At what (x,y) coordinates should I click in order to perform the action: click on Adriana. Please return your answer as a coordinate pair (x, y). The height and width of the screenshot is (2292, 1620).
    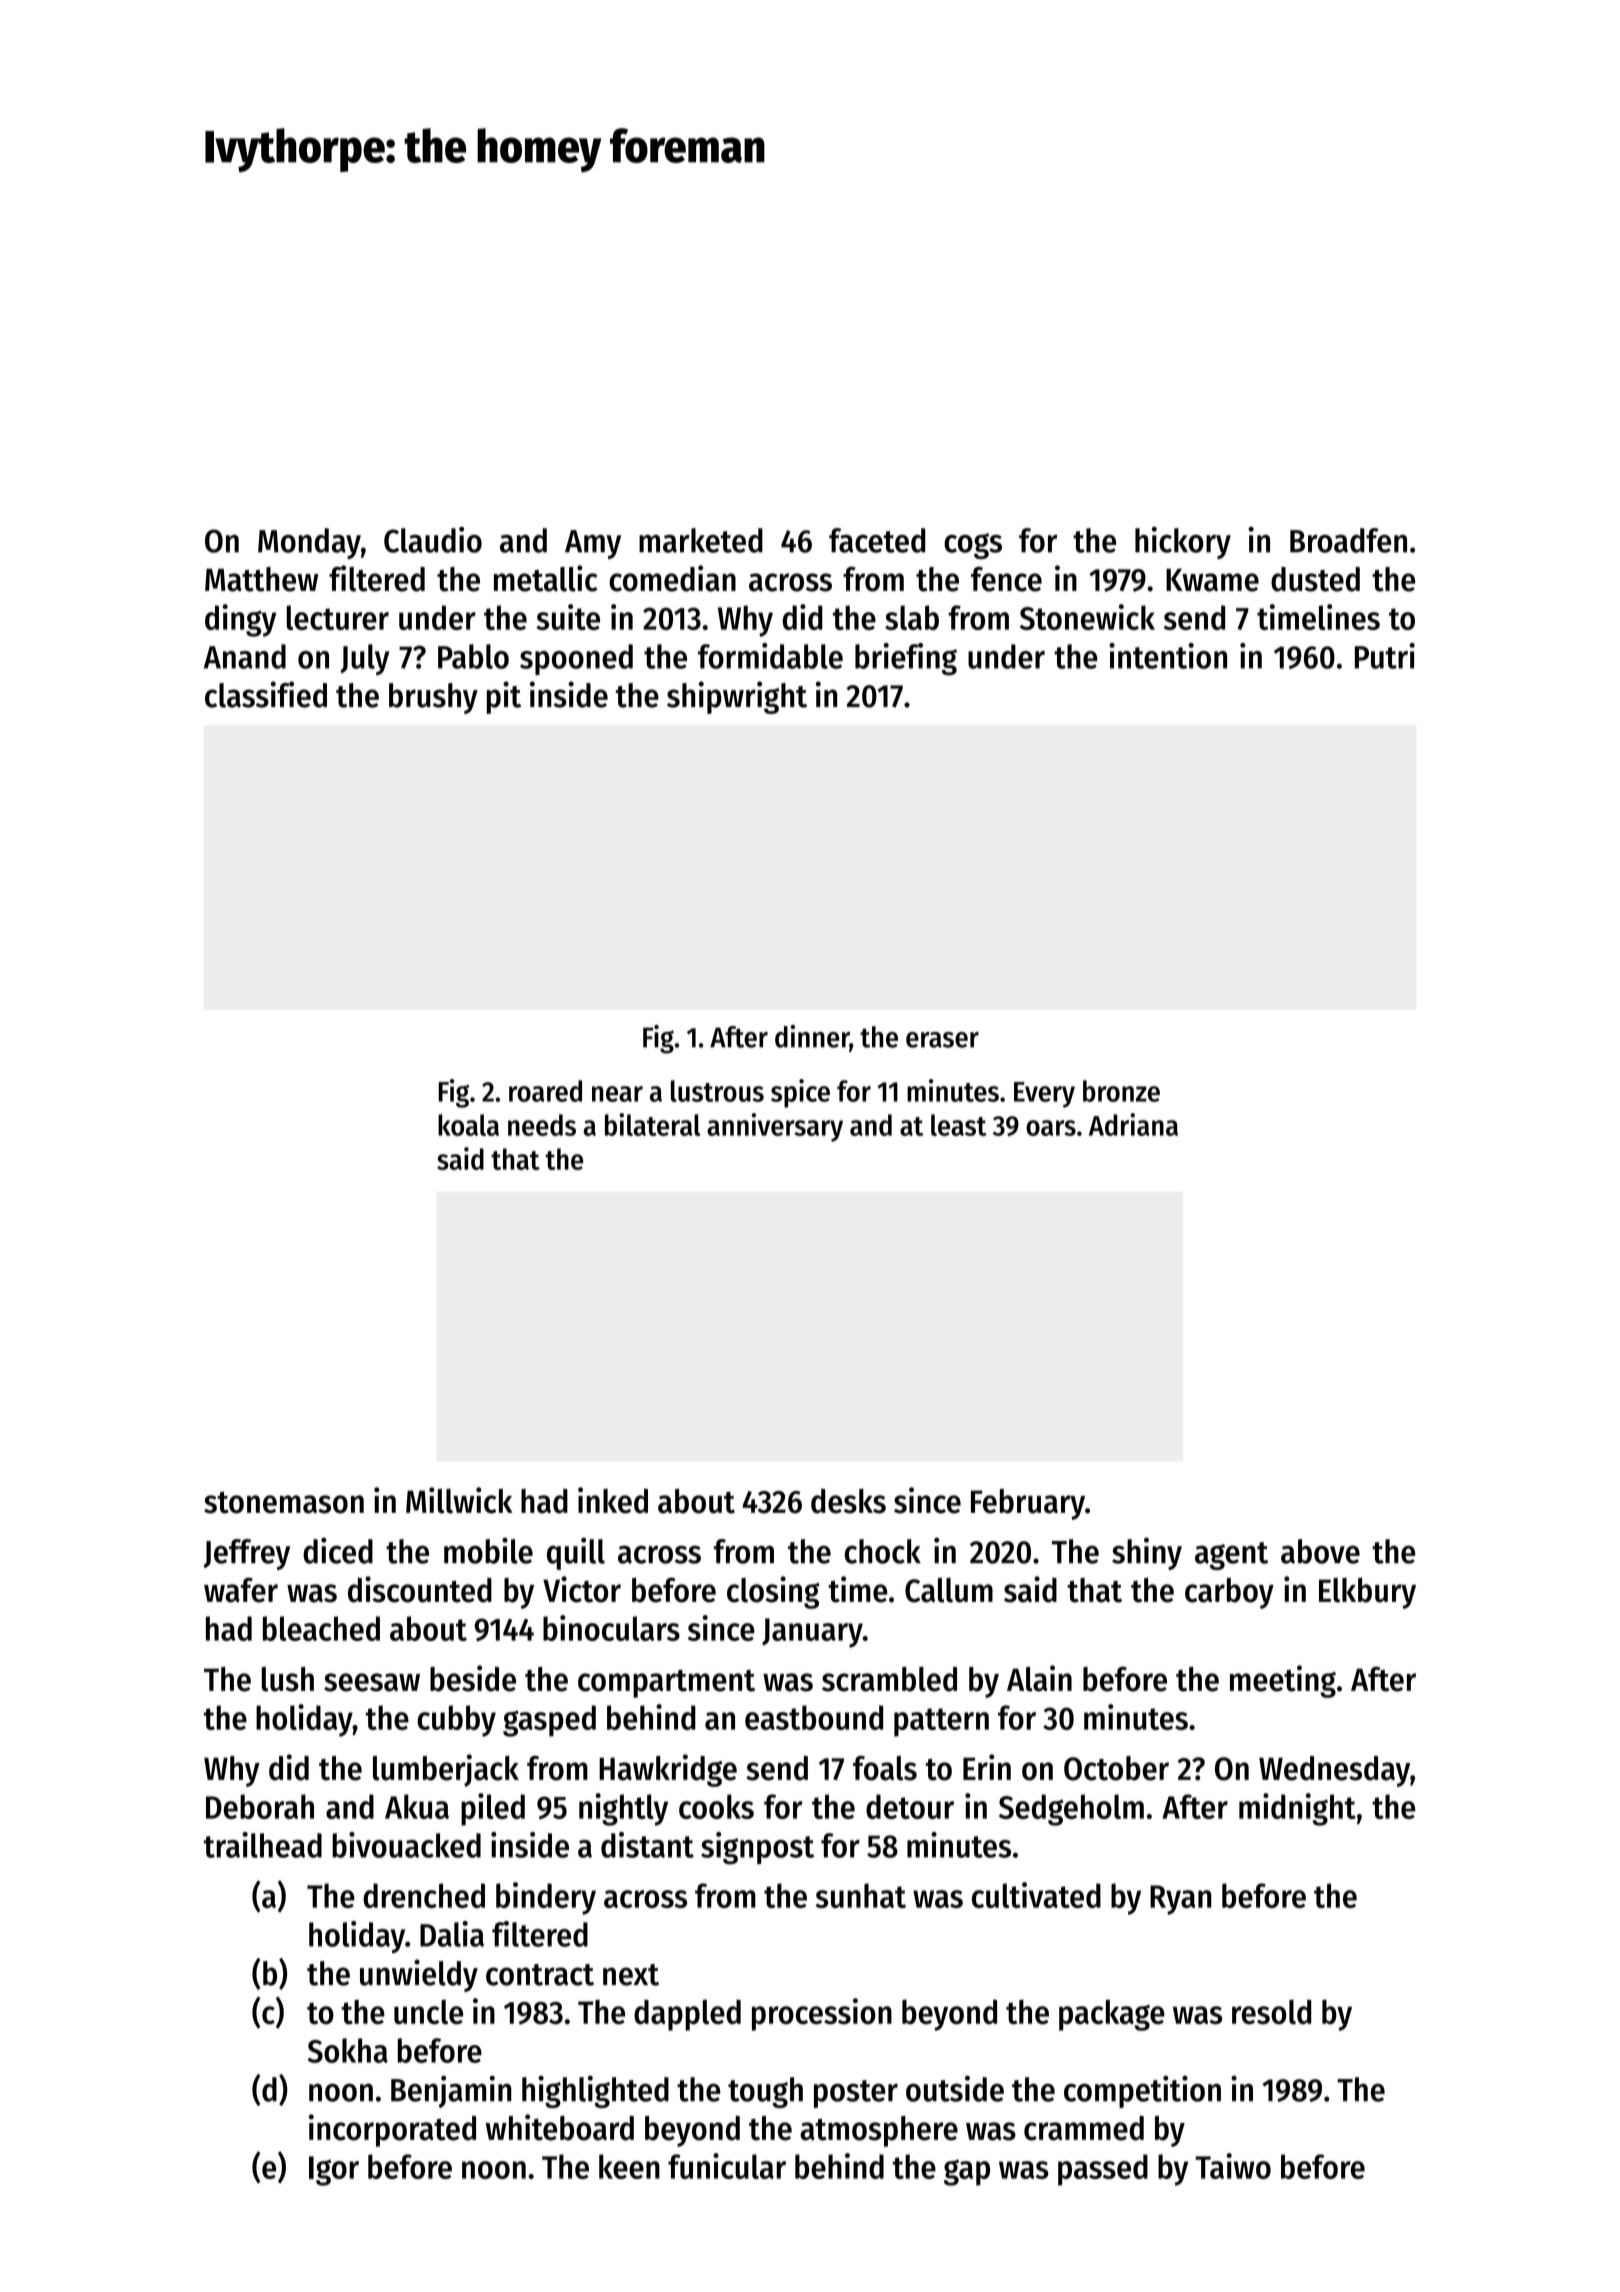
    Looking at the image, I should click on (1133, 1124).
